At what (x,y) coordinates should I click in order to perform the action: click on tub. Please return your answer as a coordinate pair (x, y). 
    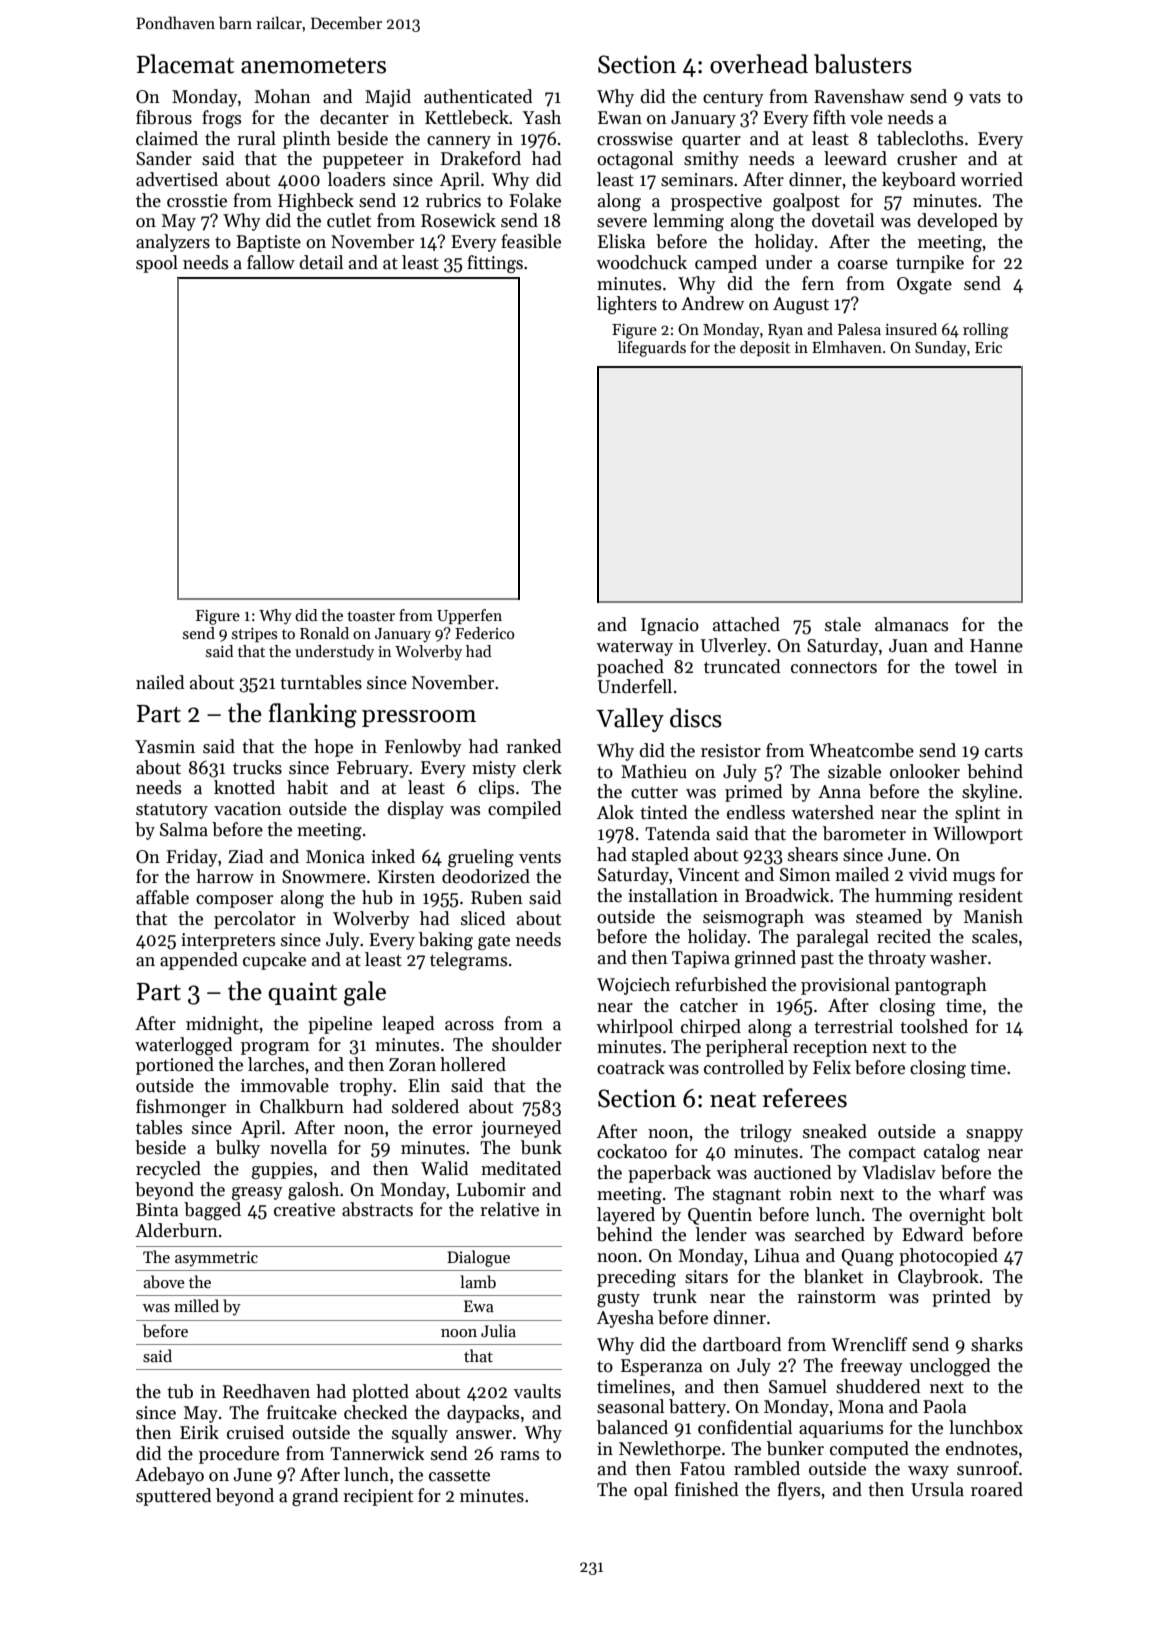
    Looking at the image, I should click on (180, 1391).
